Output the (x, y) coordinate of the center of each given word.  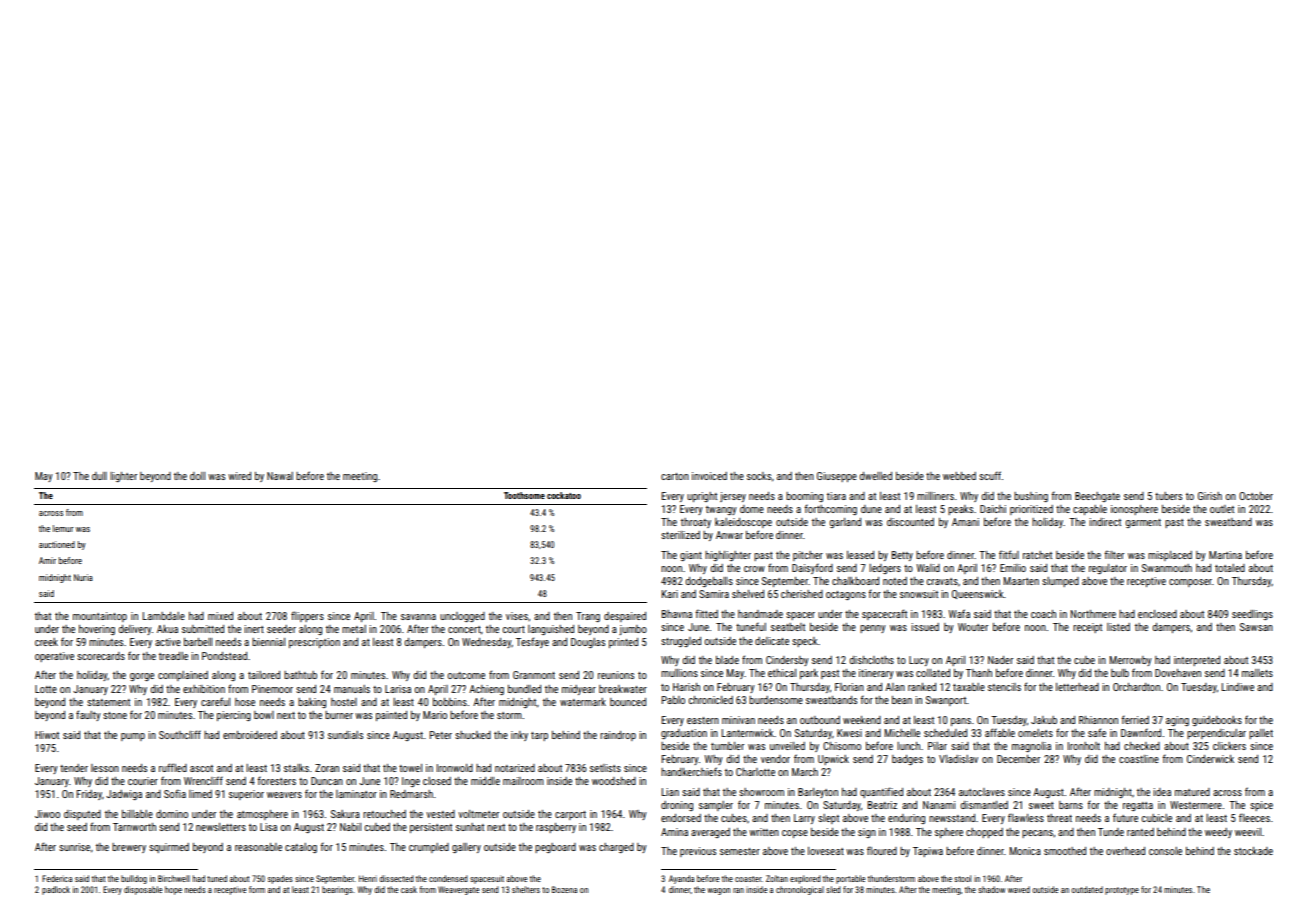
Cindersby (787, 661)
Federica (57, 878)
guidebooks (1217, 721)
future (1125, 817)
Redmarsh (411, 794)
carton (675, 476)
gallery (466, 848)
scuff (990, 475)
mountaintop (100, 617)
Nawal (280, 476)
